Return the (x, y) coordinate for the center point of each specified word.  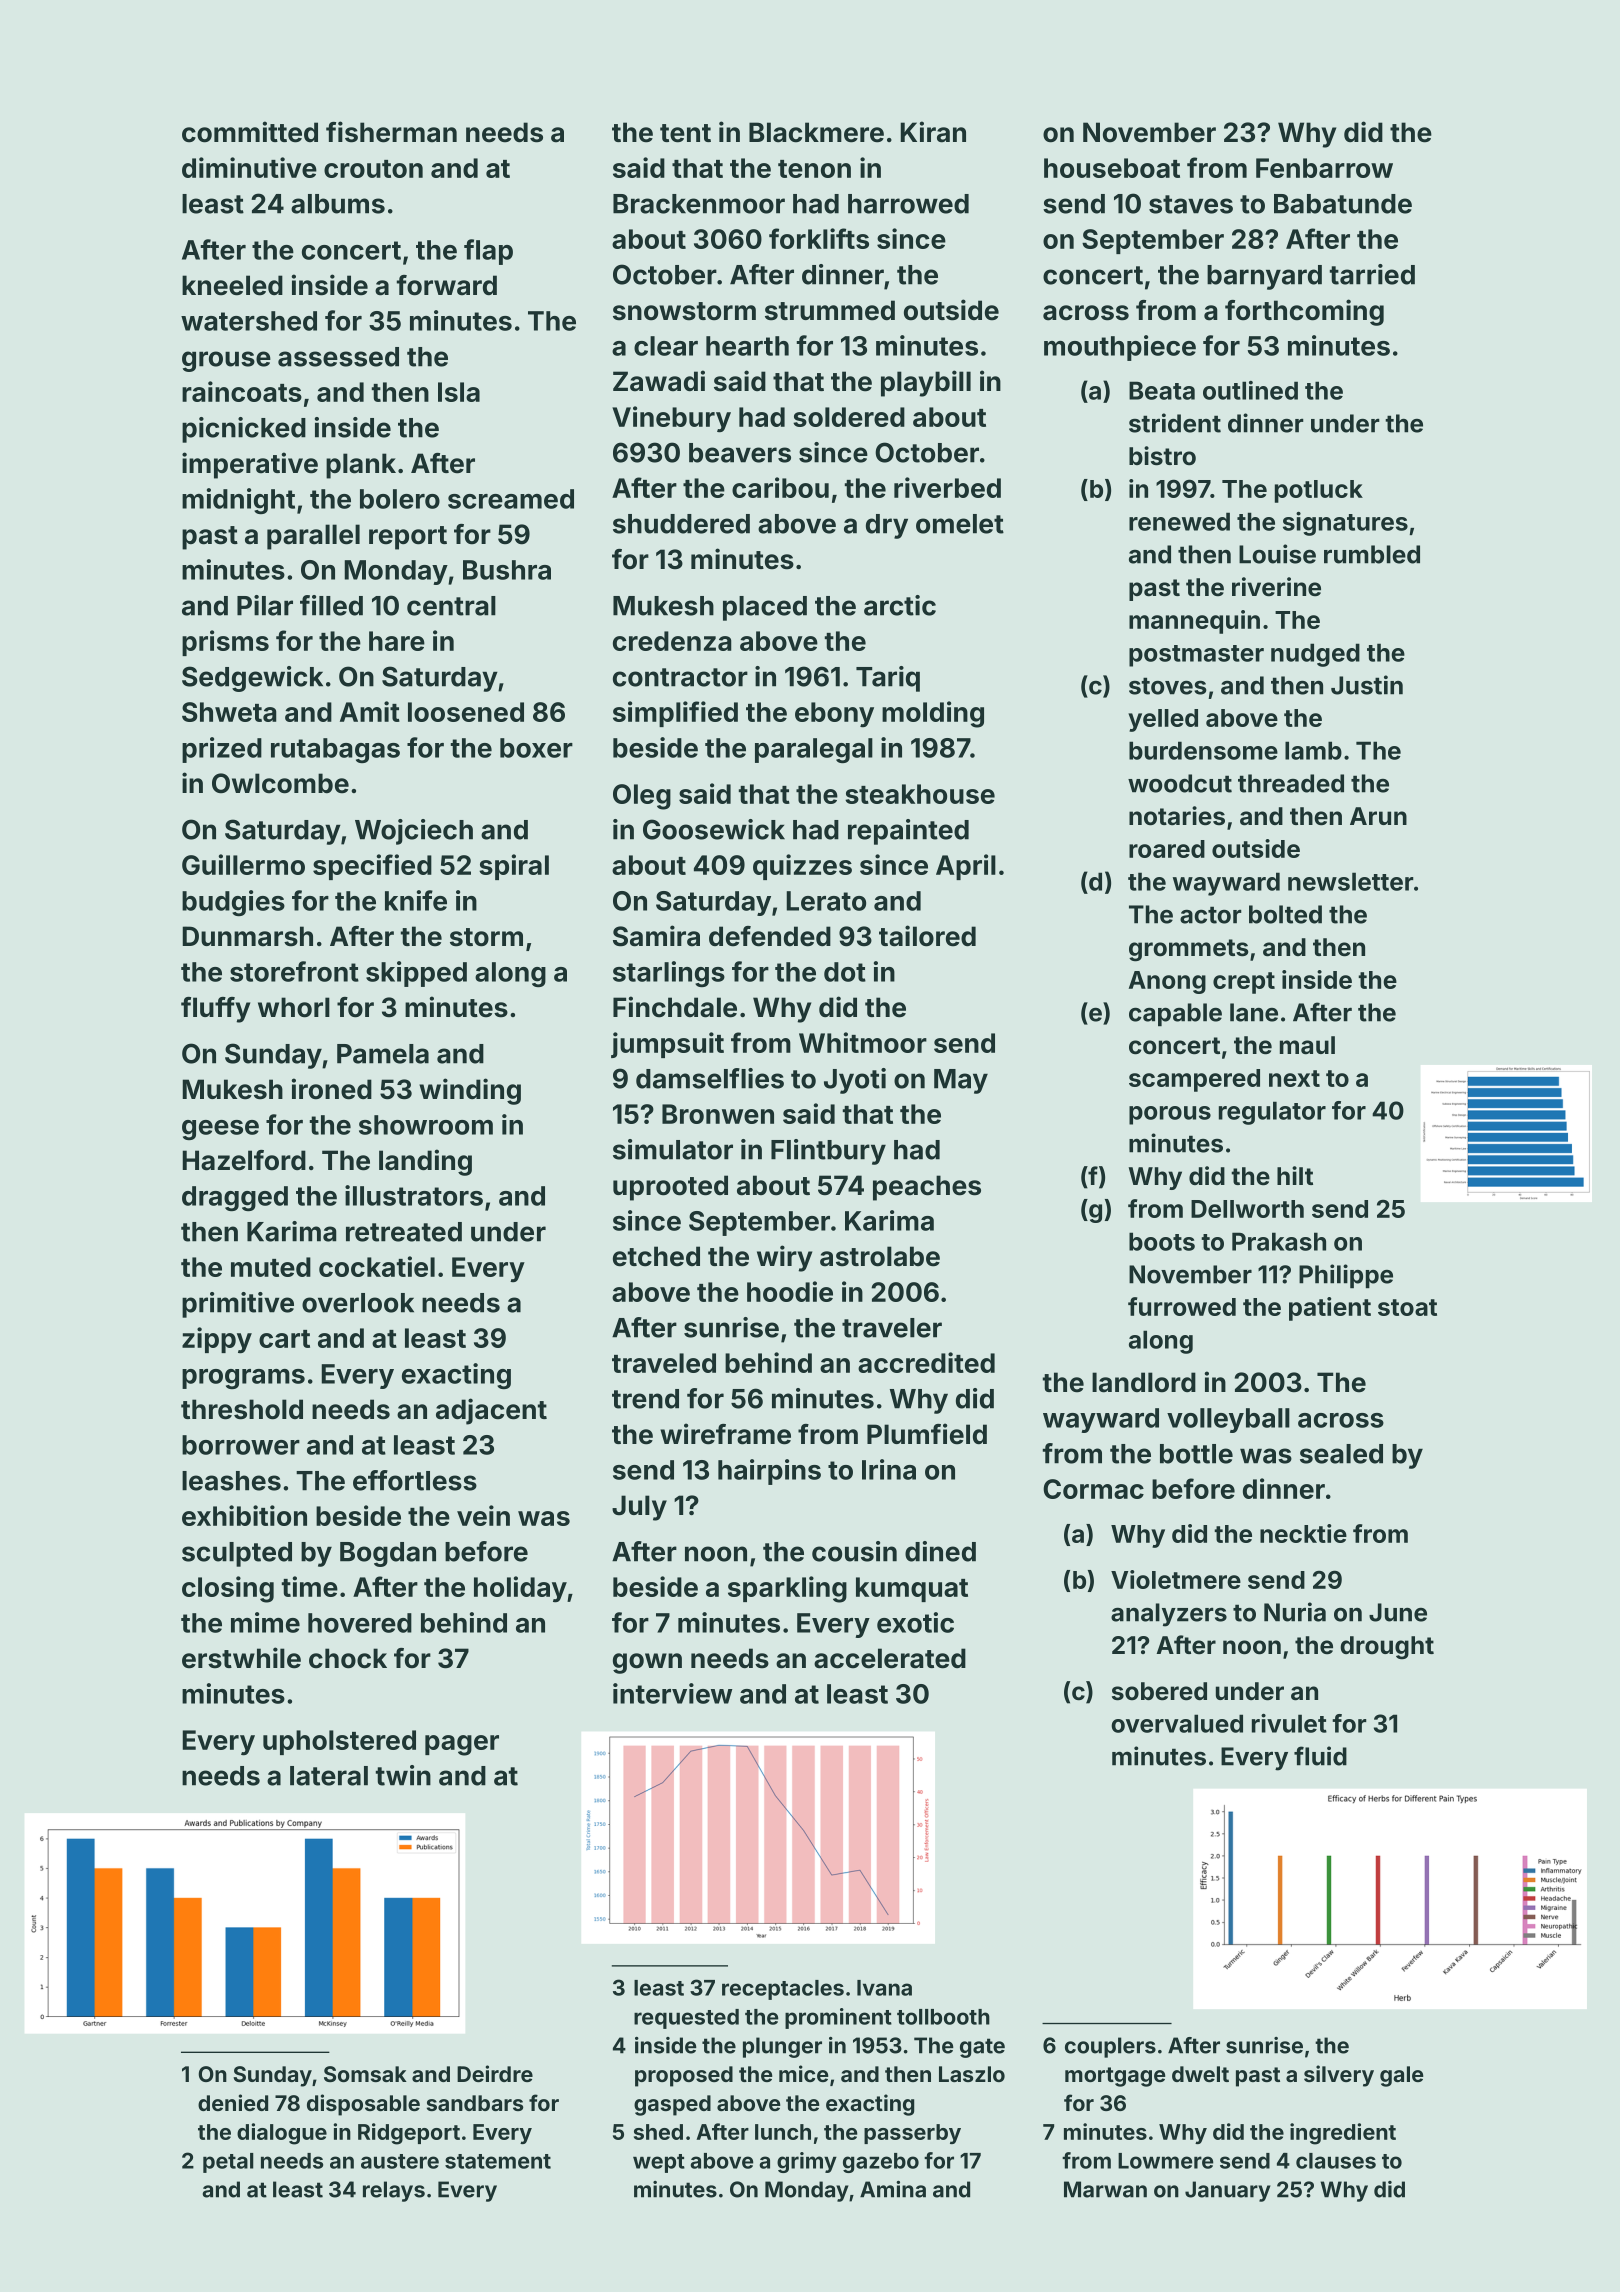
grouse (226, 361)
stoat (1407, 1307)
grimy (807, 2162)
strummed (830, 310)
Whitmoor (863, 1042)
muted (271, 1267)
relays (394, 2191)
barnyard (1264, 277)
